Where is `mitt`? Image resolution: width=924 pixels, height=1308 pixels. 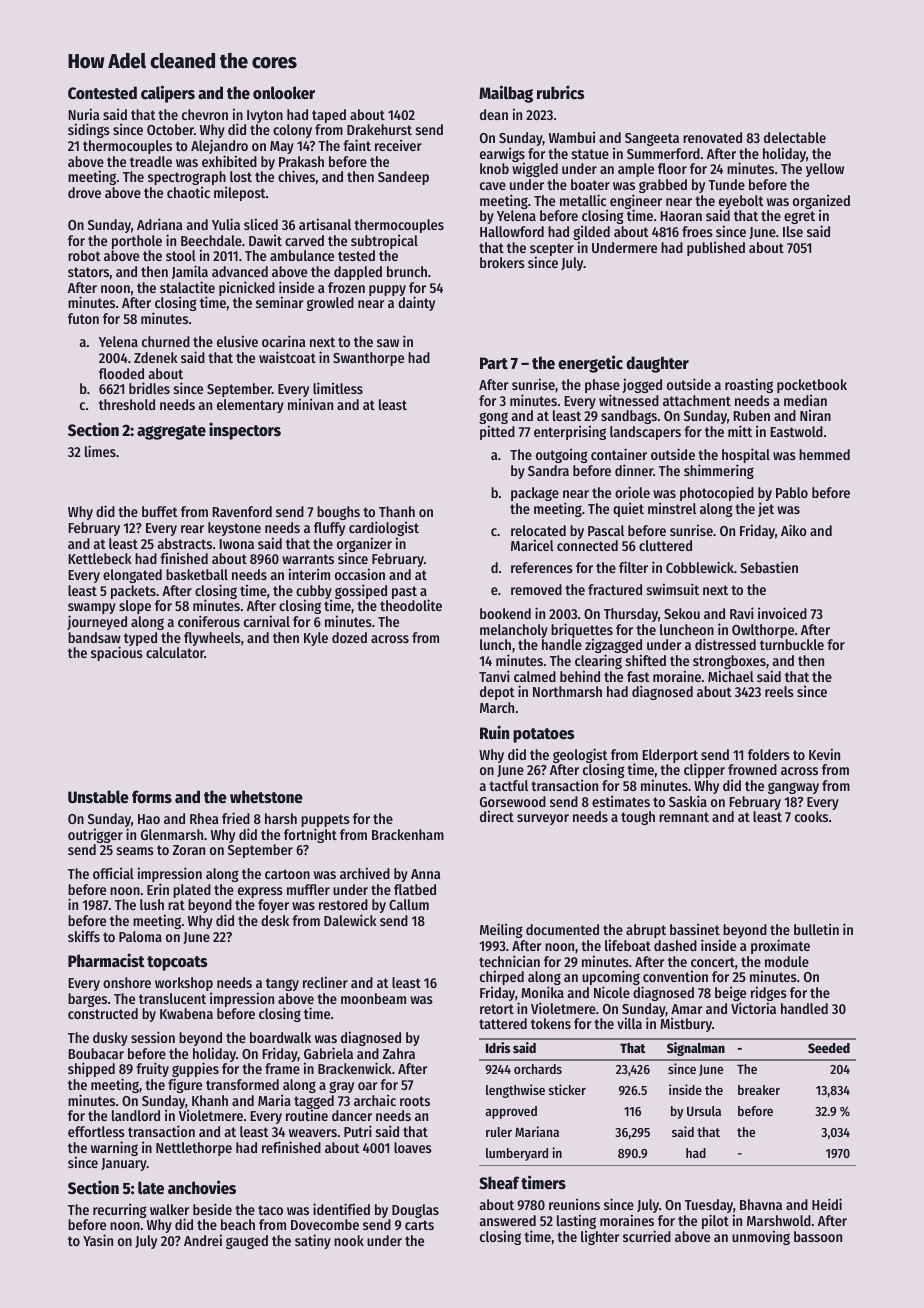
mitt is located at coordinates (740, 431).
